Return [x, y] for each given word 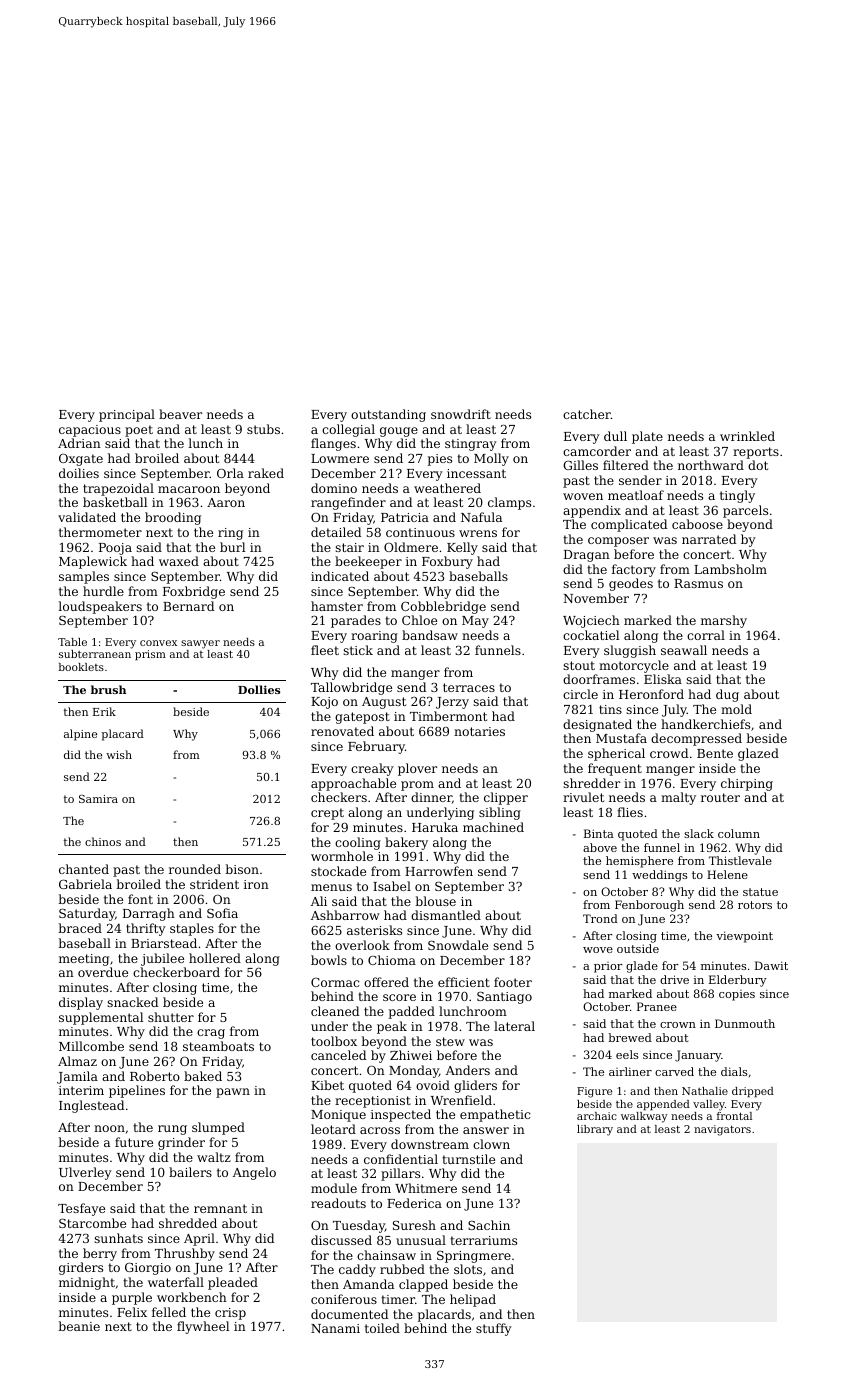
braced [80, 928]
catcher [587, 414]
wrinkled [747, 436]
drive [674, 979]
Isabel [392, 886]
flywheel [203, 1327]
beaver [180, 414]
